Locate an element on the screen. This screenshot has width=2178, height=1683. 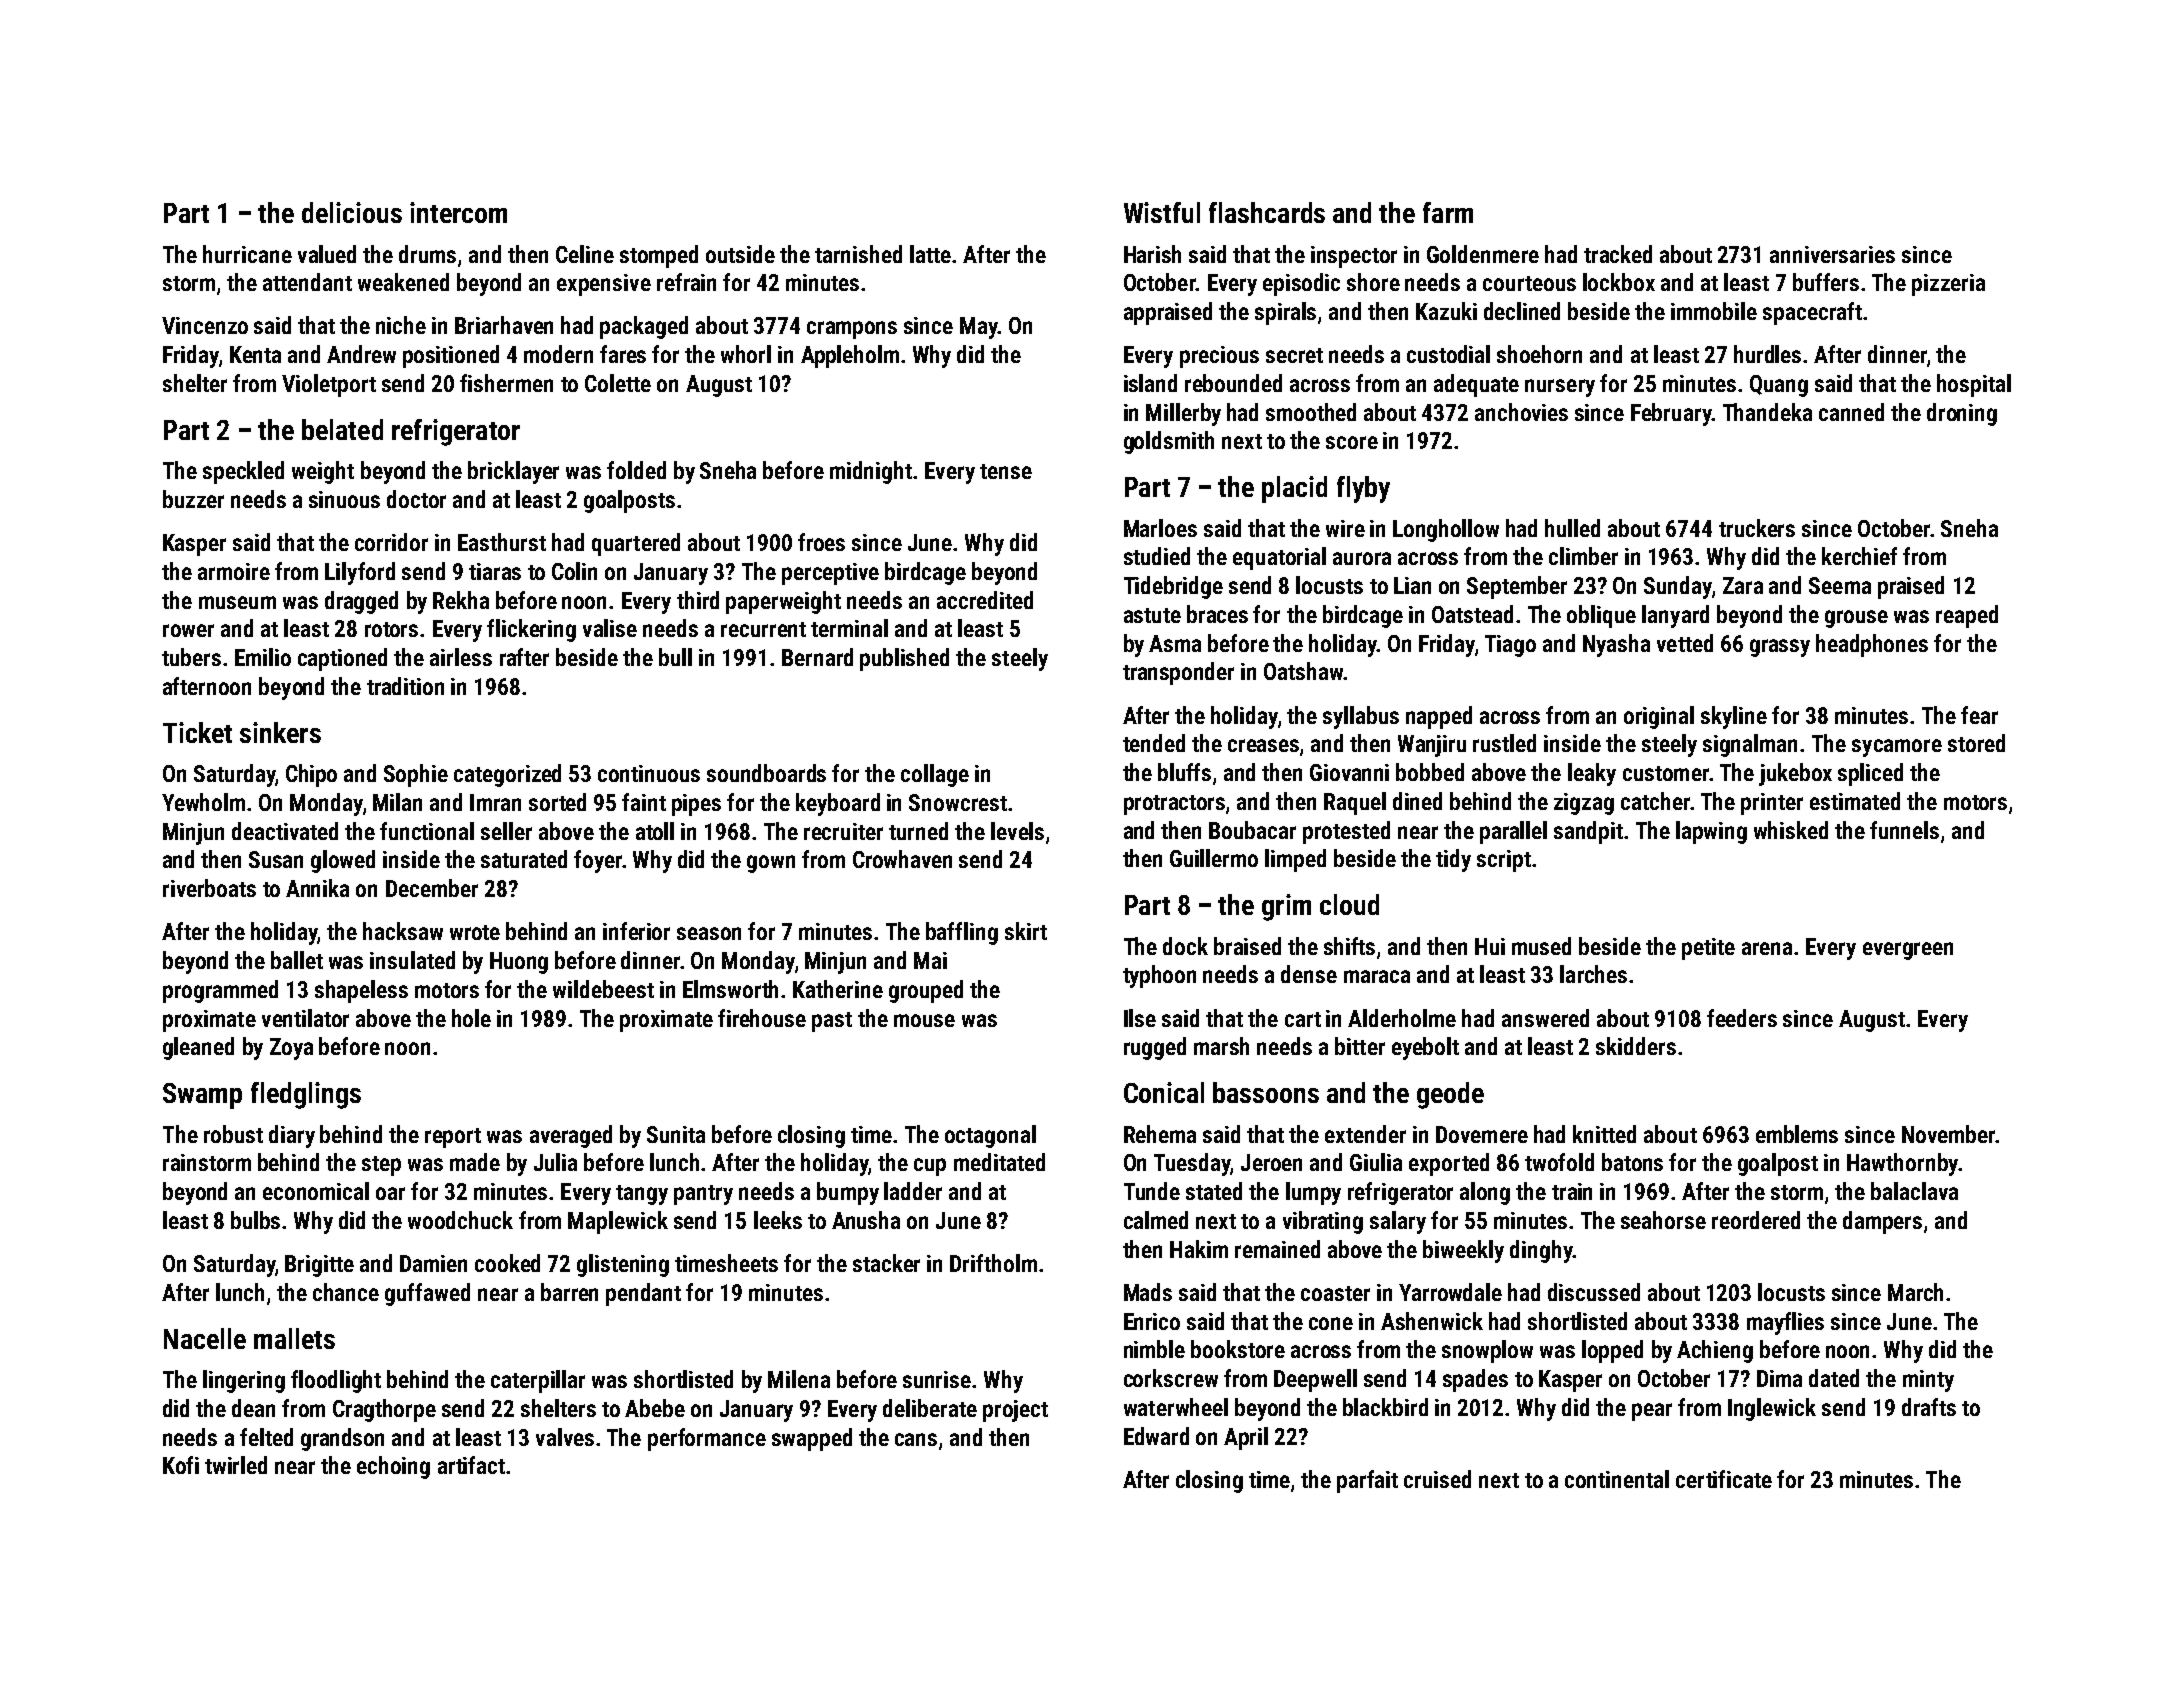
typhoon is located at coordinates (1159, 976).
